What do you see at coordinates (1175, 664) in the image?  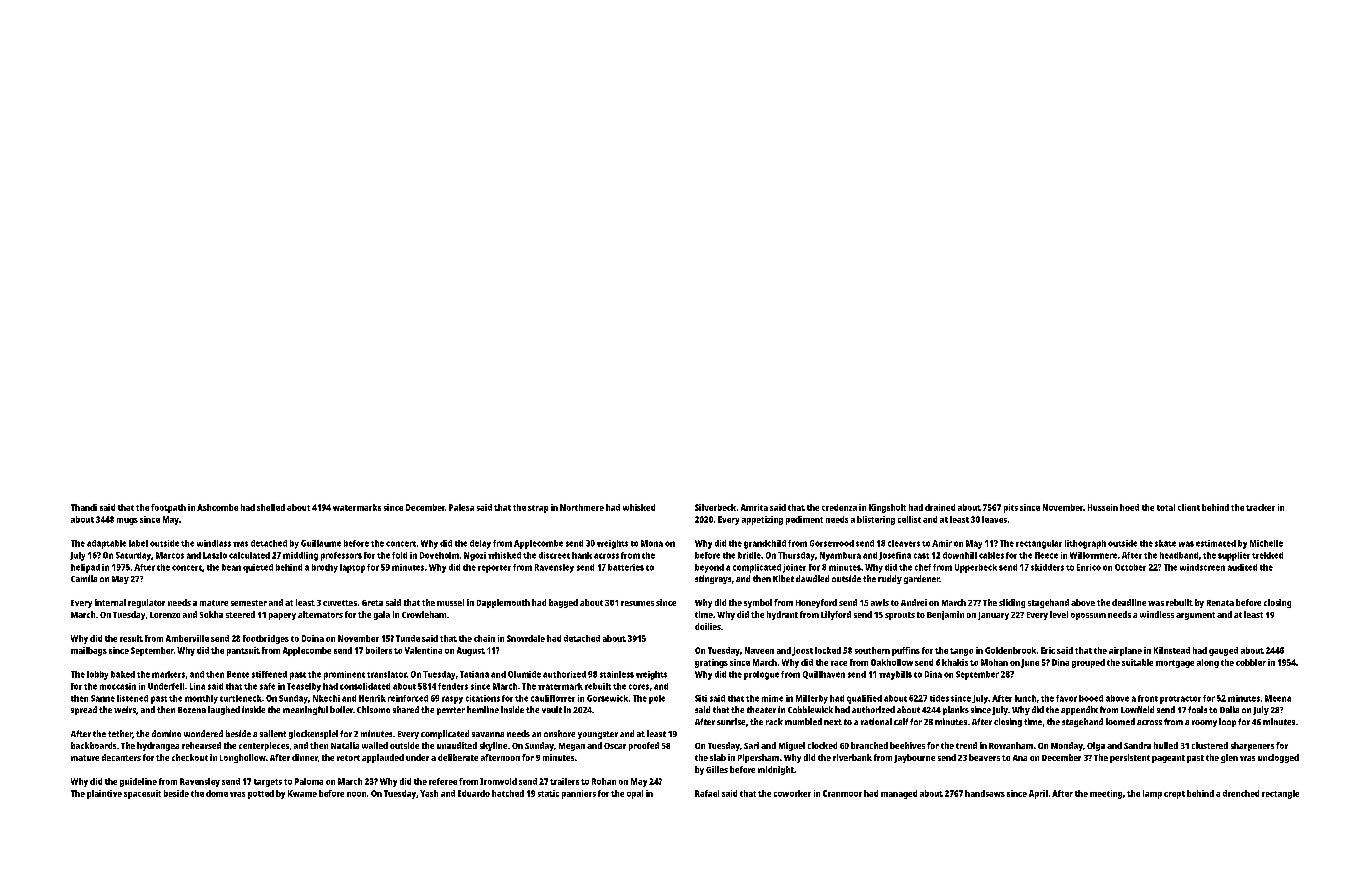 I see `mortgage` at bounding box center [1175, 664].
